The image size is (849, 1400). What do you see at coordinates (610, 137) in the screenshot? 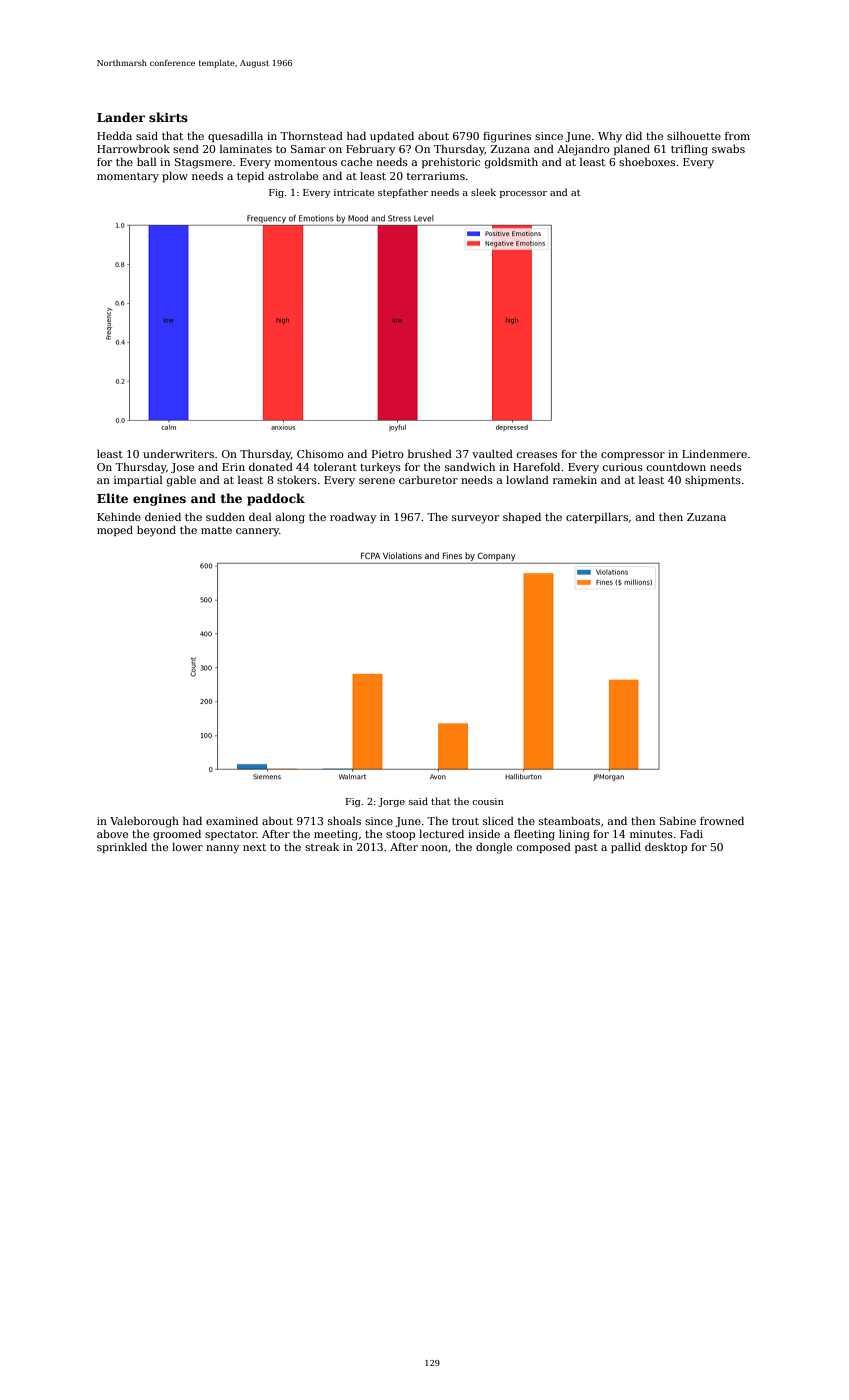
I see `Why` at bounding box center [610, 137].
